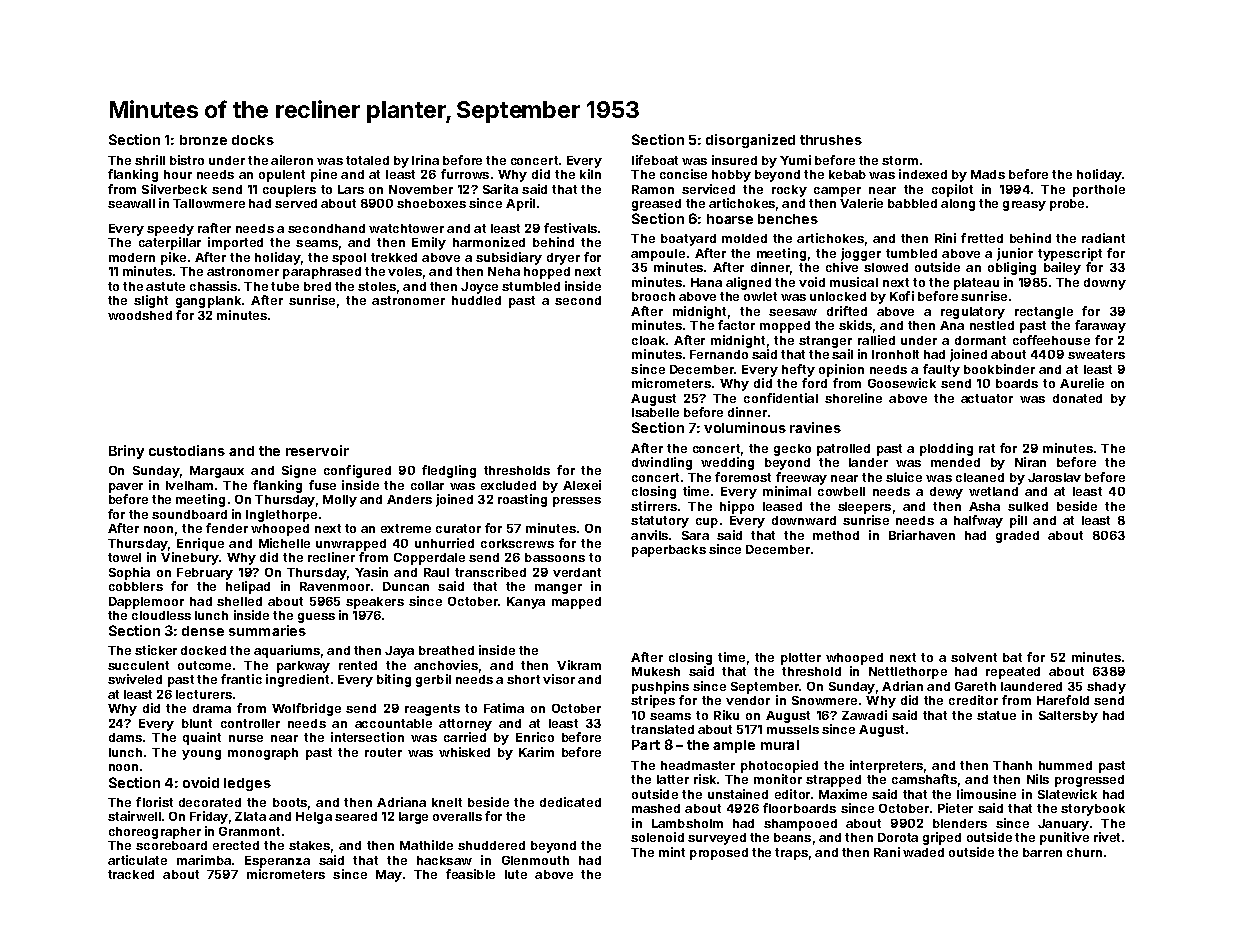 The height and width of the image is (952, 1233). Describe the element at coordinates (189, 514) in the image. I see `soundboard` at that location.
